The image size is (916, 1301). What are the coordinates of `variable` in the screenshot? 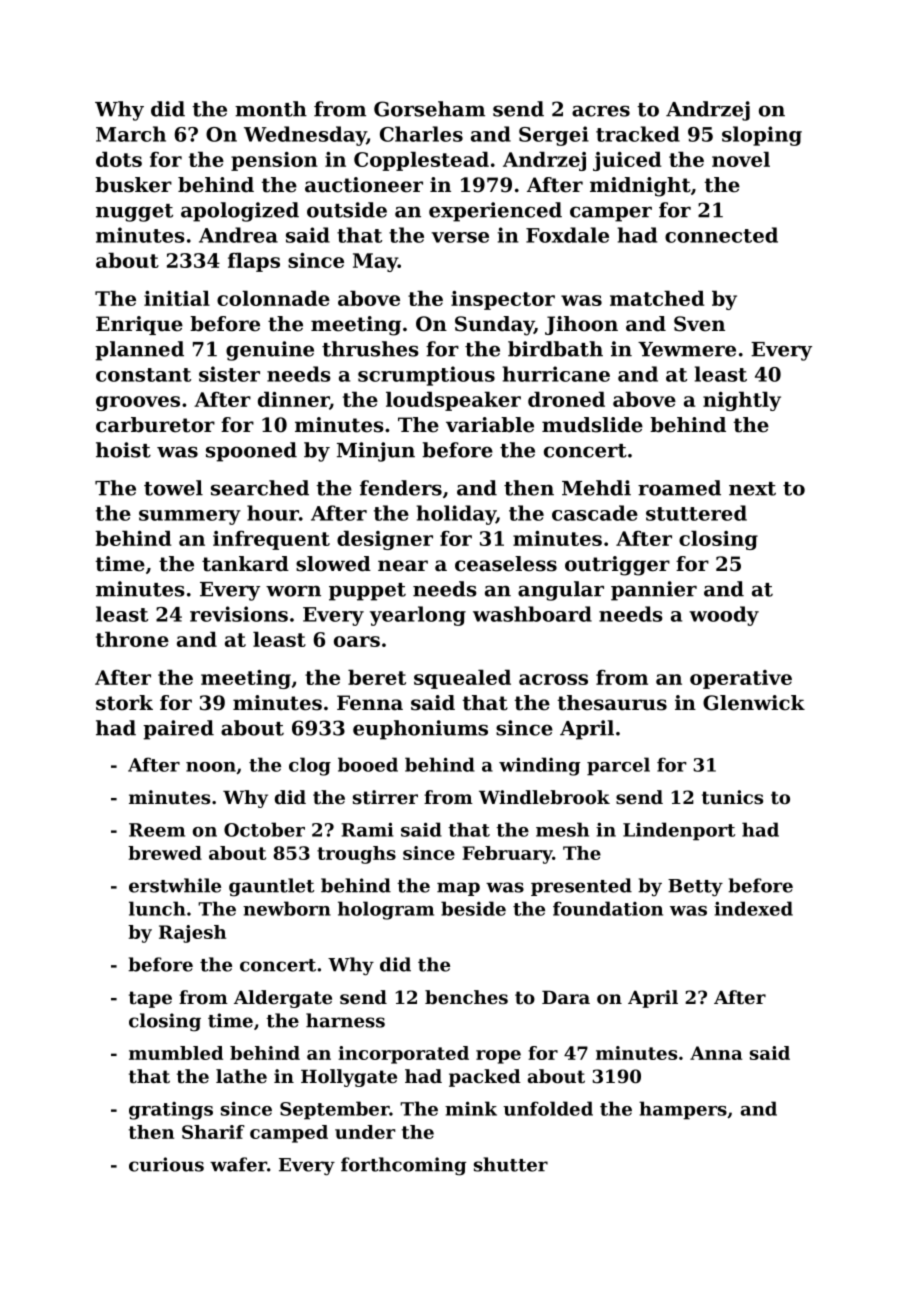 It's located at (490, 425).
